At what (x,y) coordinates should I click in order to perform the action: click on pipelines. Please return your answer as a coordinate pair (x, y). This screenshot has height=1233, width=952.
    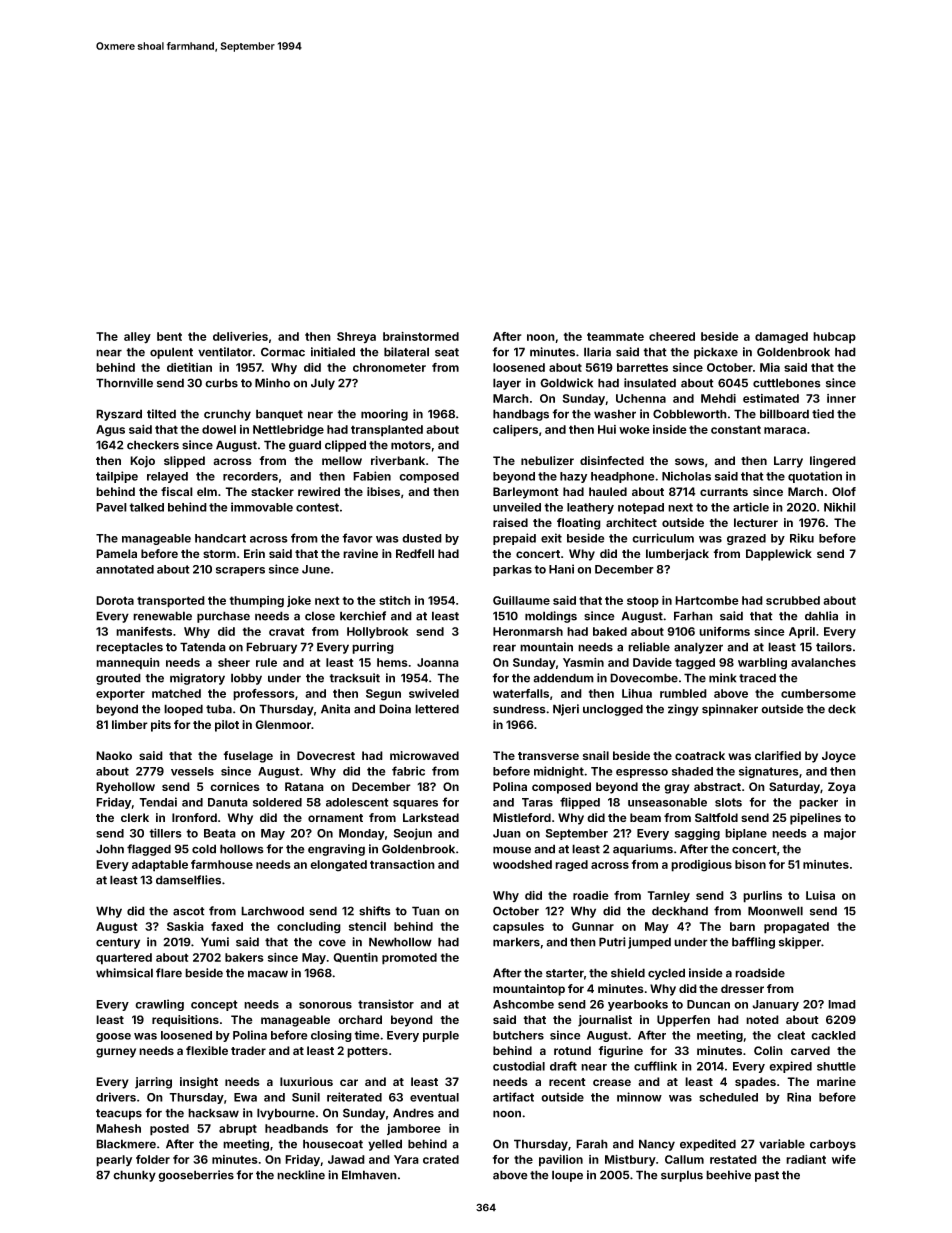
    Looking at the image, I should click on (815, 819).
